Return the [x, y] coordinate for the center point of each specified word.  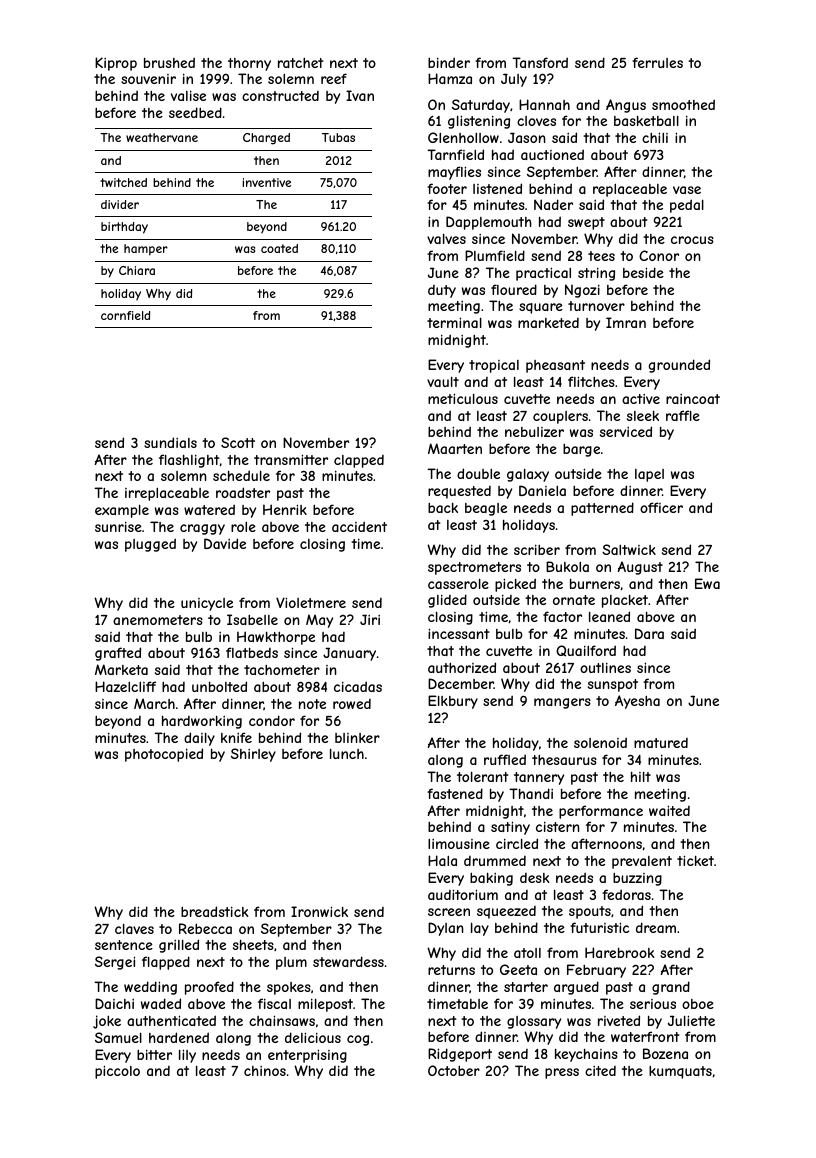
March [154, 703]
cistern [558, 827]
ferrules [657, 62]
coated [279, 248]
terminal [454, 322]
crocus [692, 240]
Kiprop [116, 64]
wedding [150, 988]
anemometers [158, 620]
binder [449, 62]
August [640, 568]
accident [359, 526]
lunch [347, 753]
